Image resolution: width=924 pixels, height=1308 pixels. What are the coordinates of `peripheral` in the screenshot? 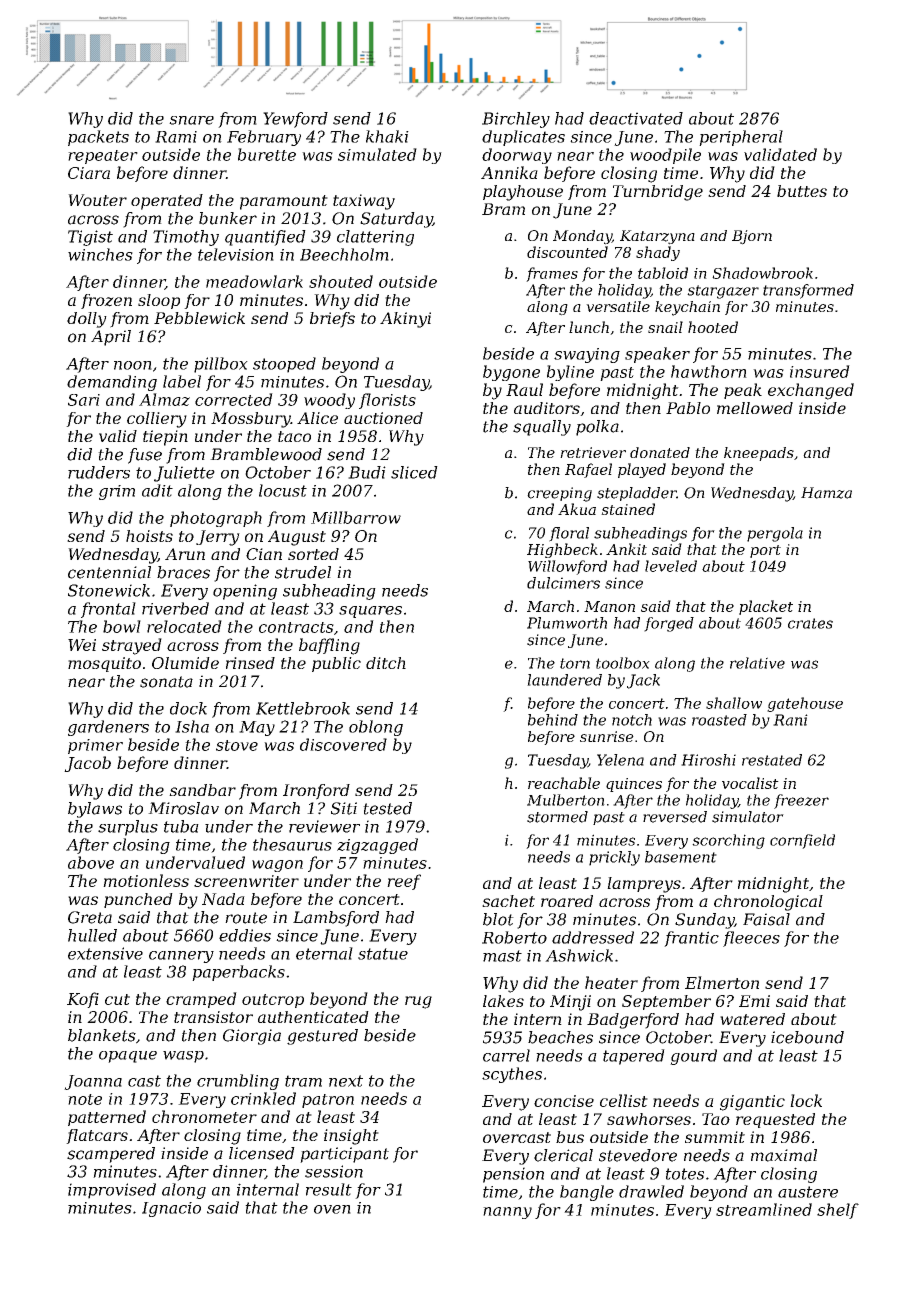 It's located at (741, 138).
